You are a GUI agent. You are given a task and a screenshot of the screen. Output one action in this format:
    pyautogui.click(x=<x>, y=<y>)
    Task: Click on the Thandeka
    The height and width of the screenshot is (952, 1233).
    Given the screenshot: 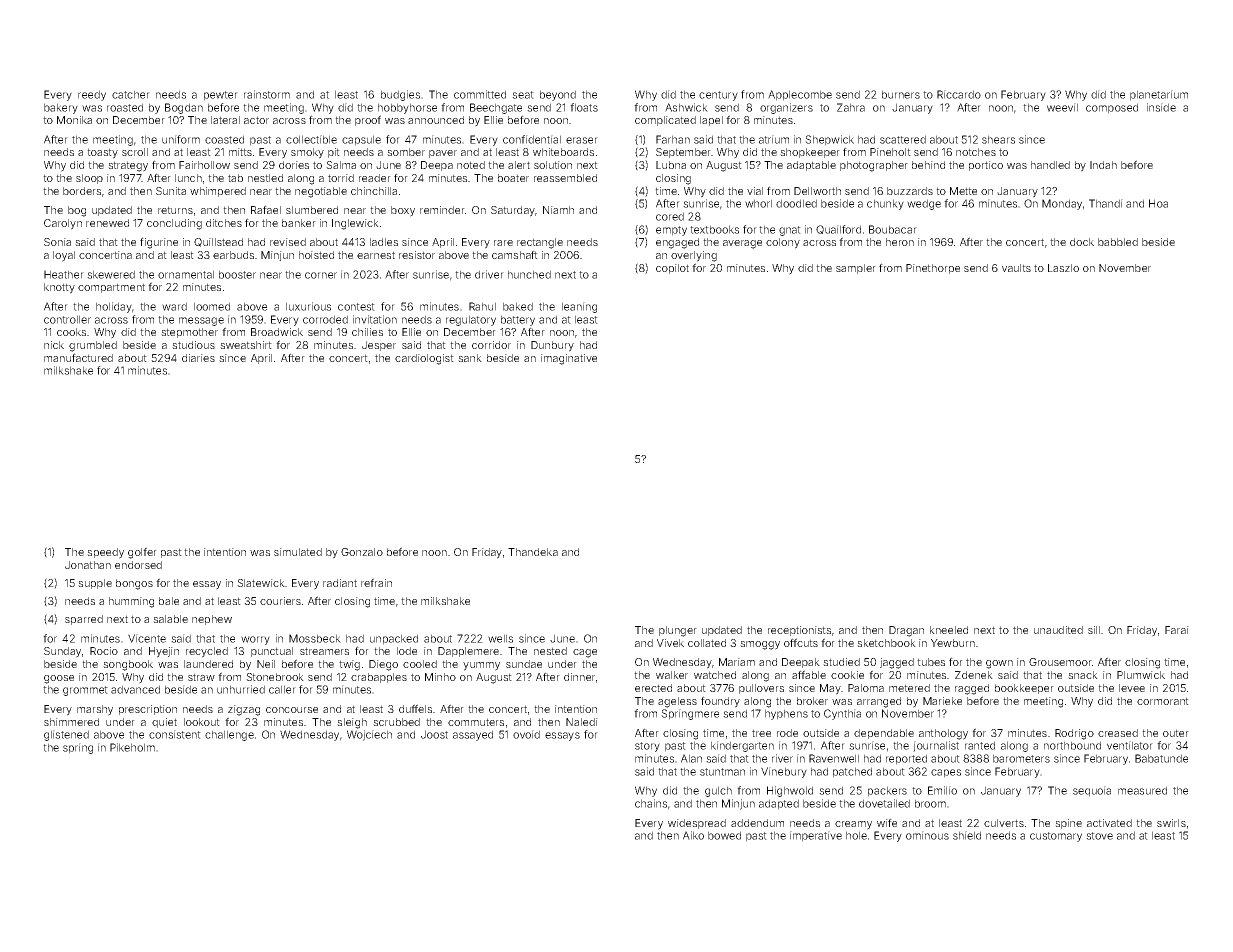 What is the action you would take?
    pyautogui.click(x=533, y=552)
